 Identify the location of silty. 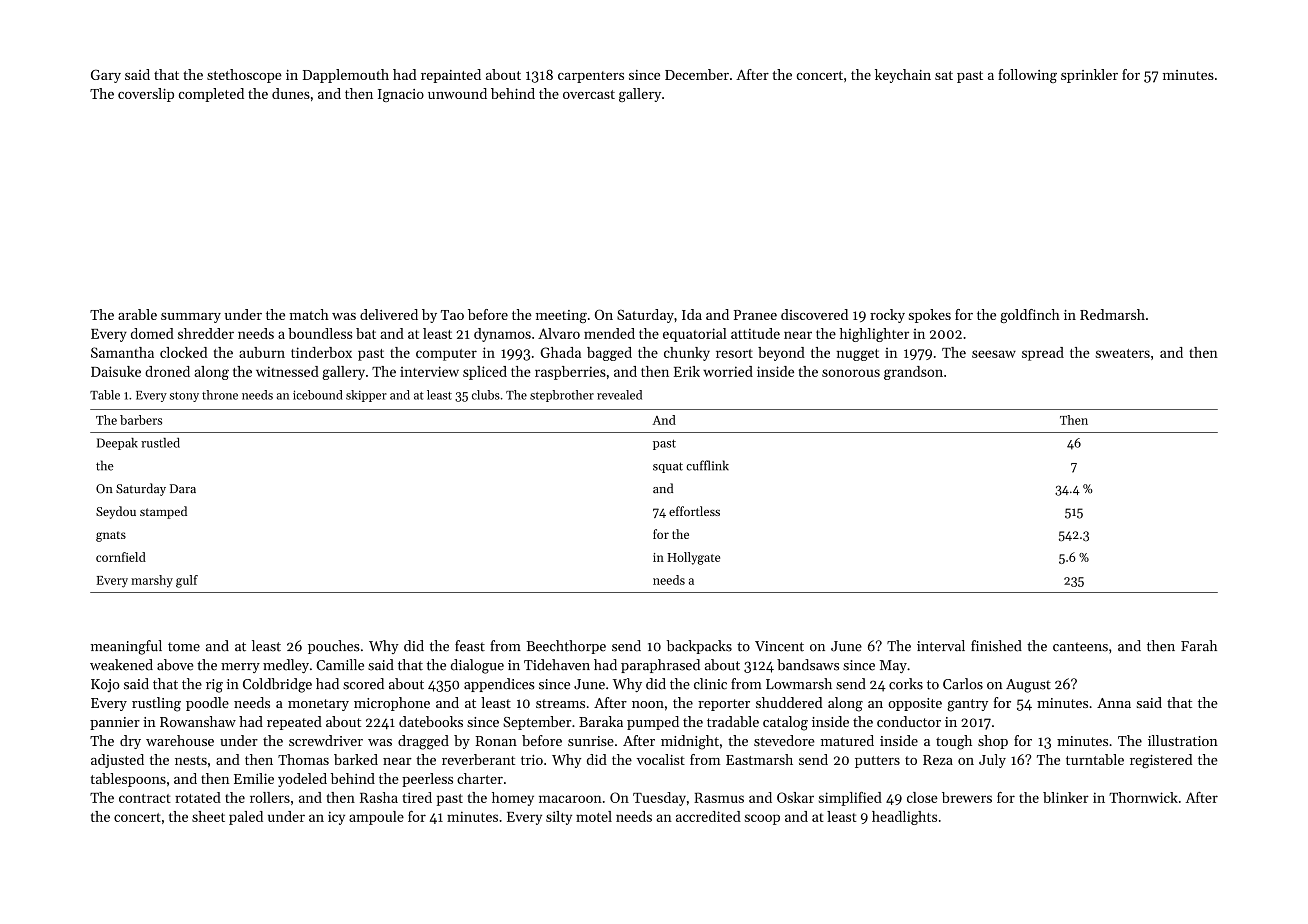
(559, 818).
